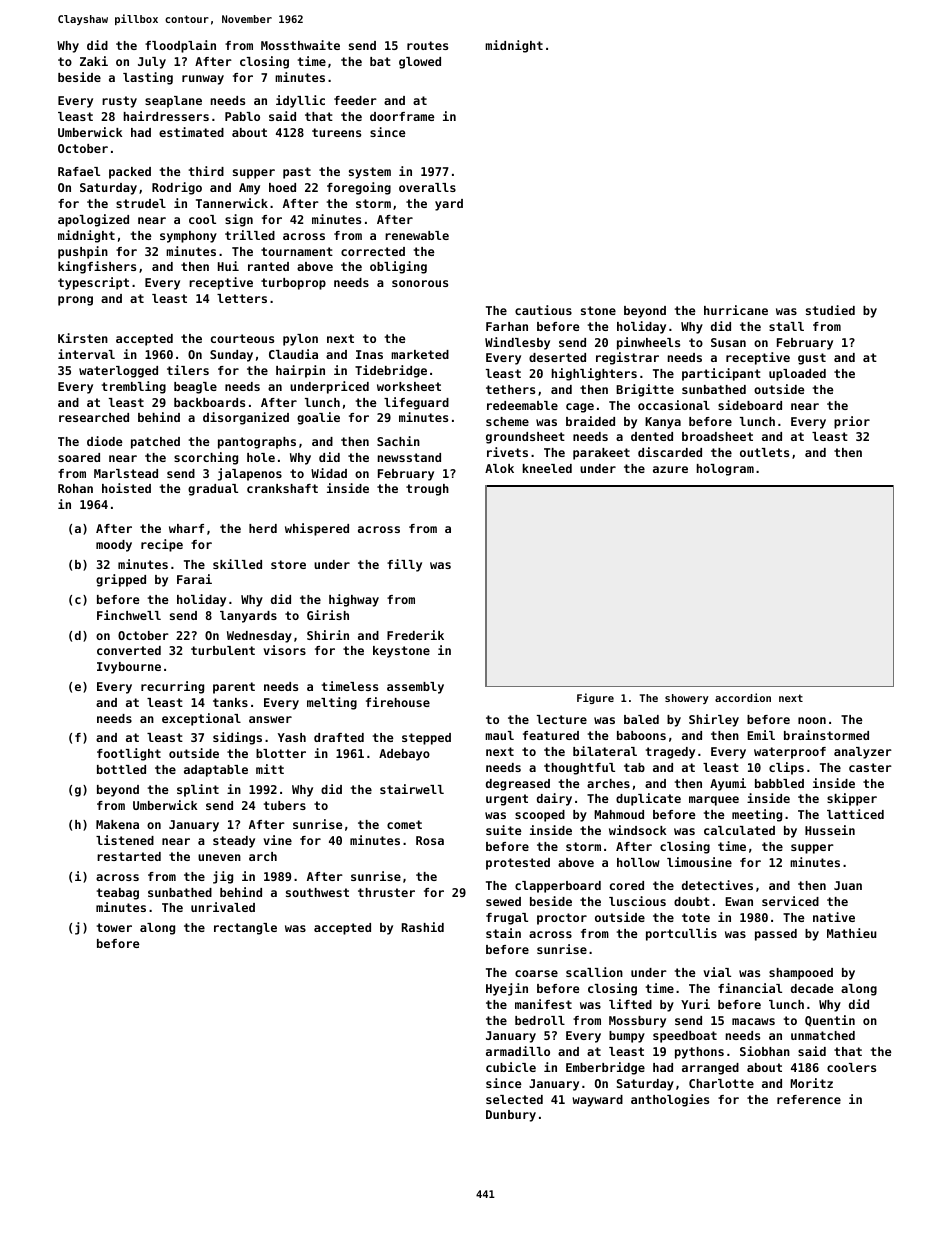 This page has height=1233, width=952. What do you see at coordinates (543, 310) in the page?
I see `cautious` at bounding box center [543, 310].
